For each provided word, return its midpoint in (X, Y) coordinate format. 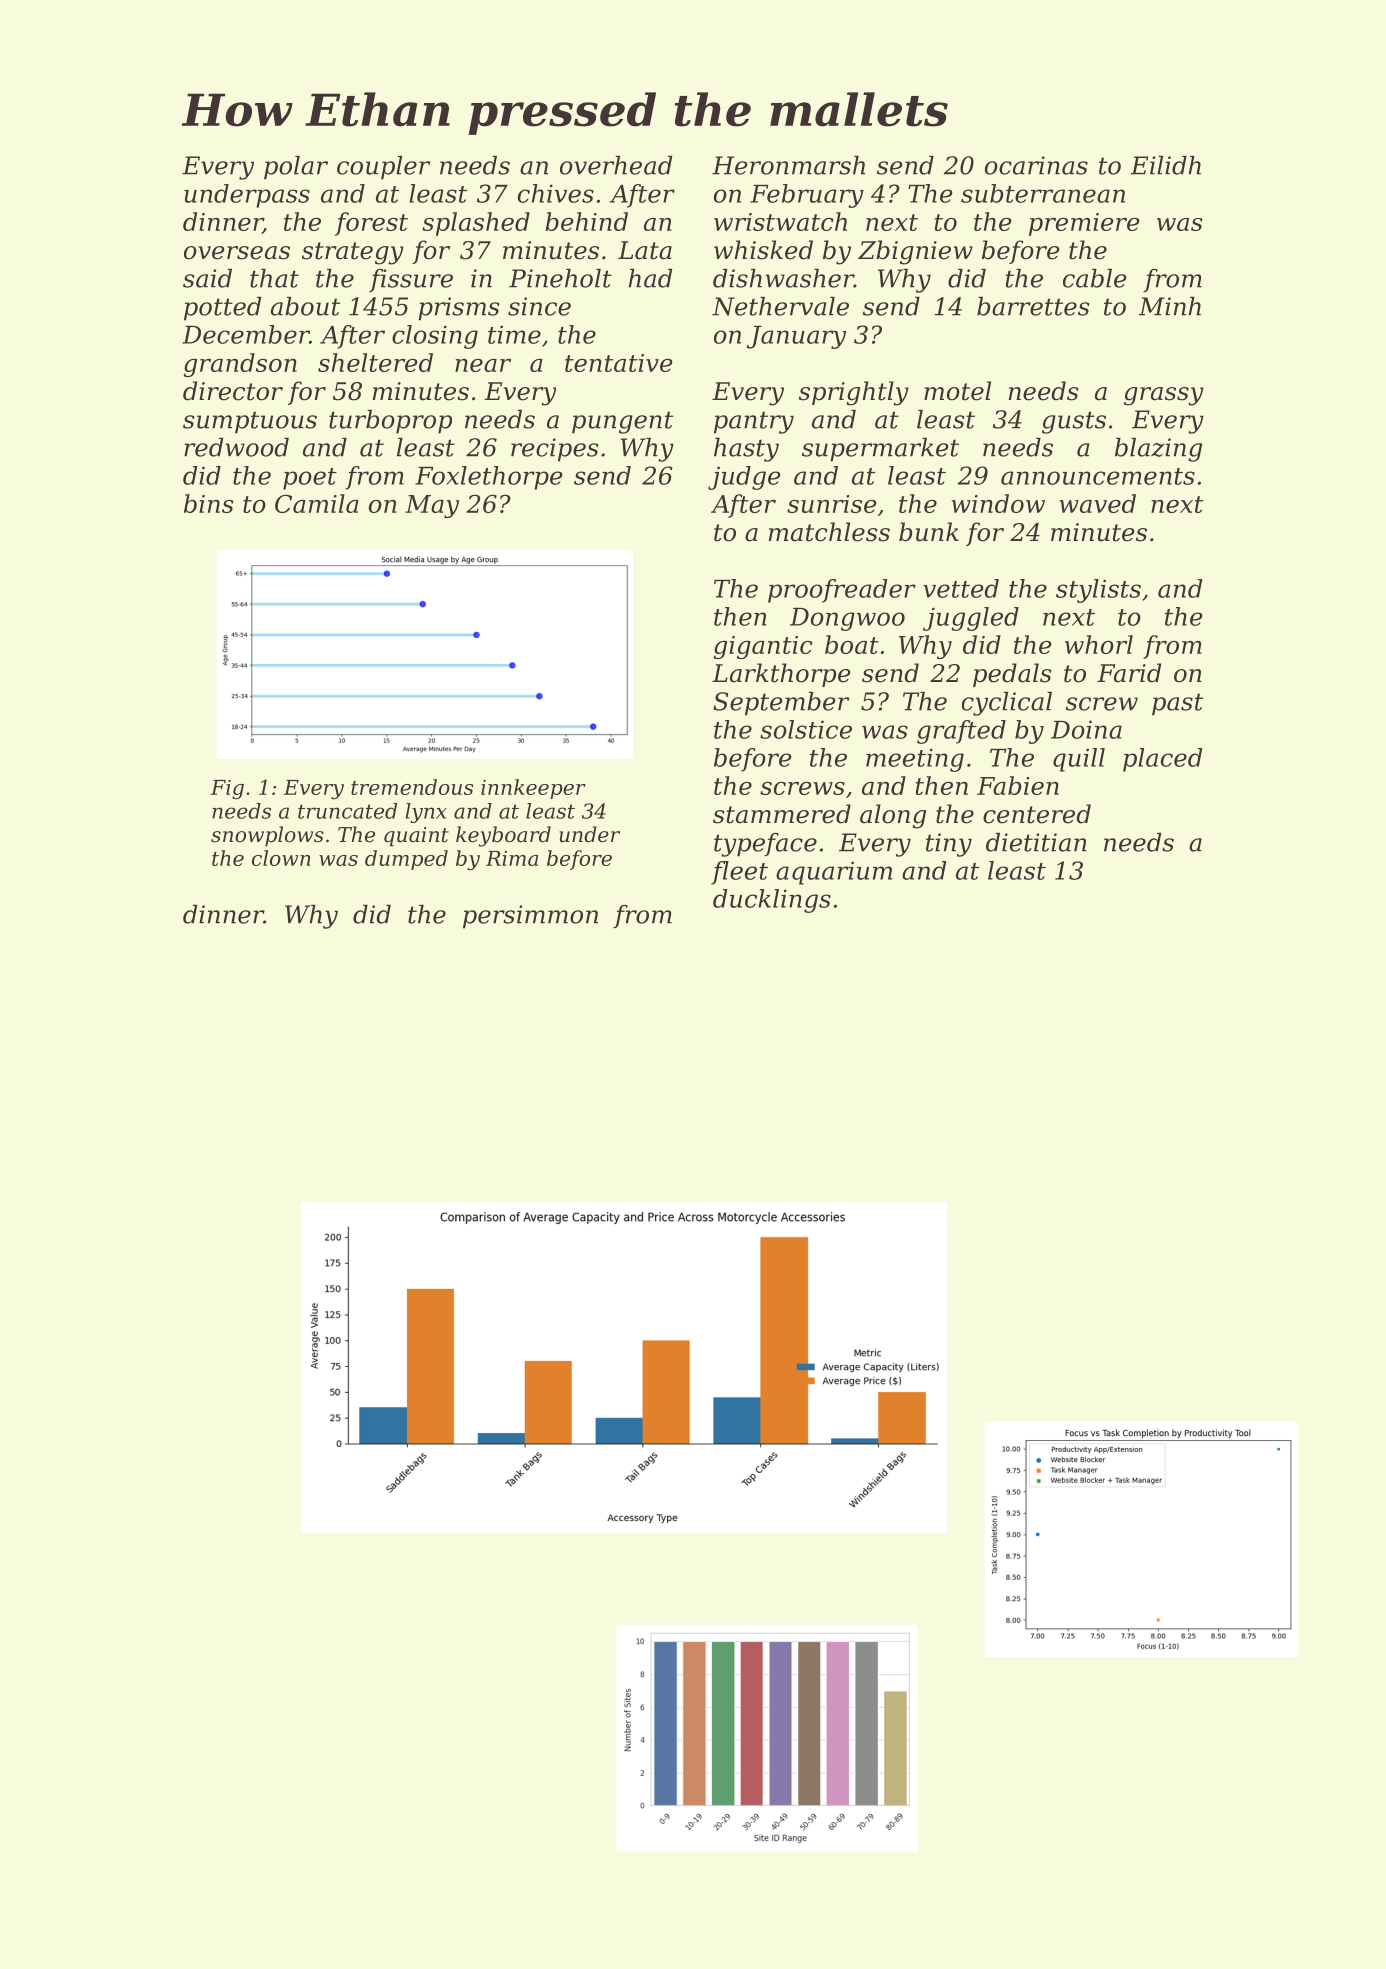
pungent (622, 422)
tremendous (412, 787)
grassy (1164, 396)
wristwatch (780, 221)
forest (371, 224)
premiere (1084, 224)
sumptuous (250, 422)
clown (281, 858)
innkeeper (533, 789)
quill (1079, 760)
